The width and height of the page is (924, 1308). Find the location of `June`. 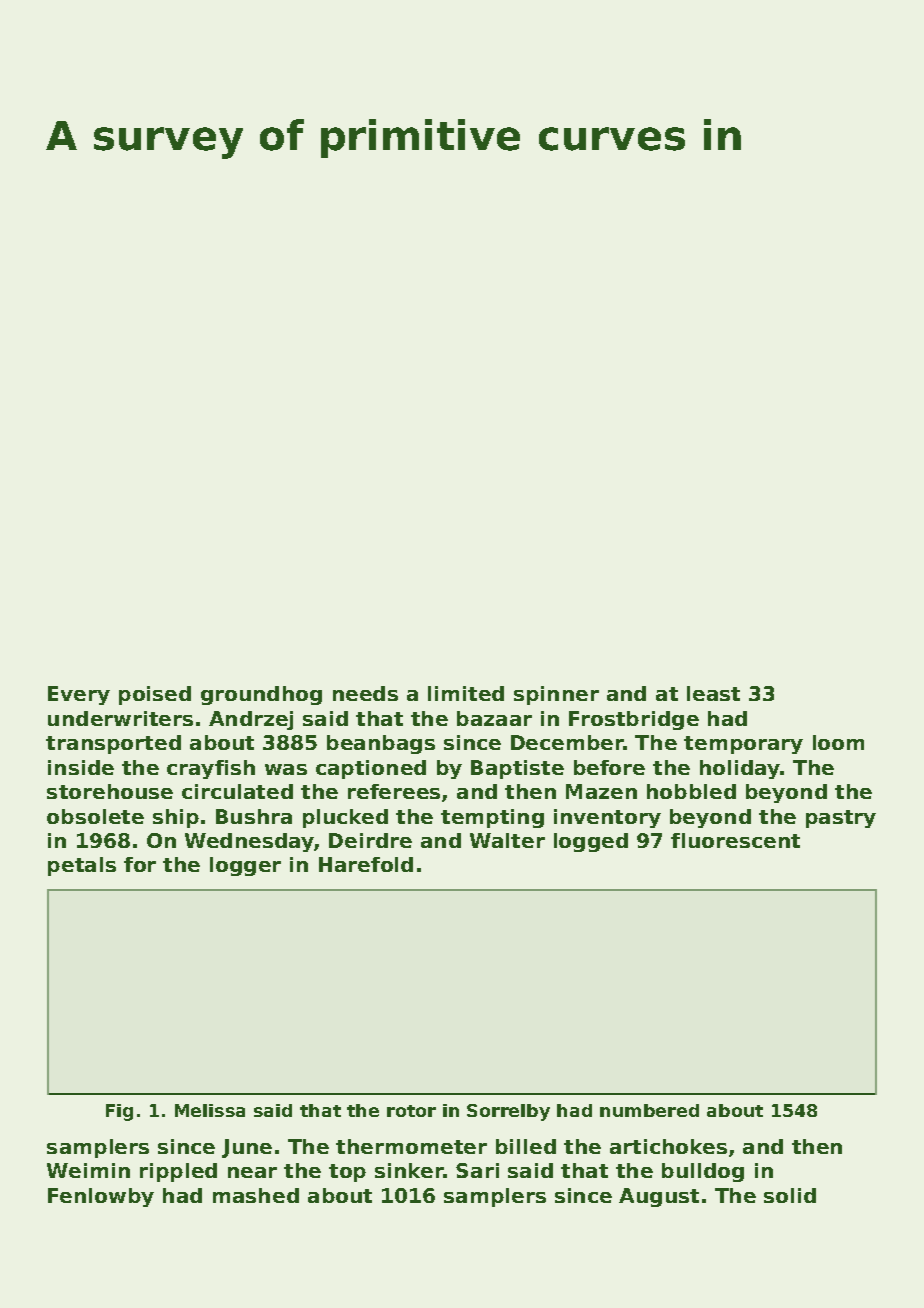

June is located at coordinates (247, 1148).
